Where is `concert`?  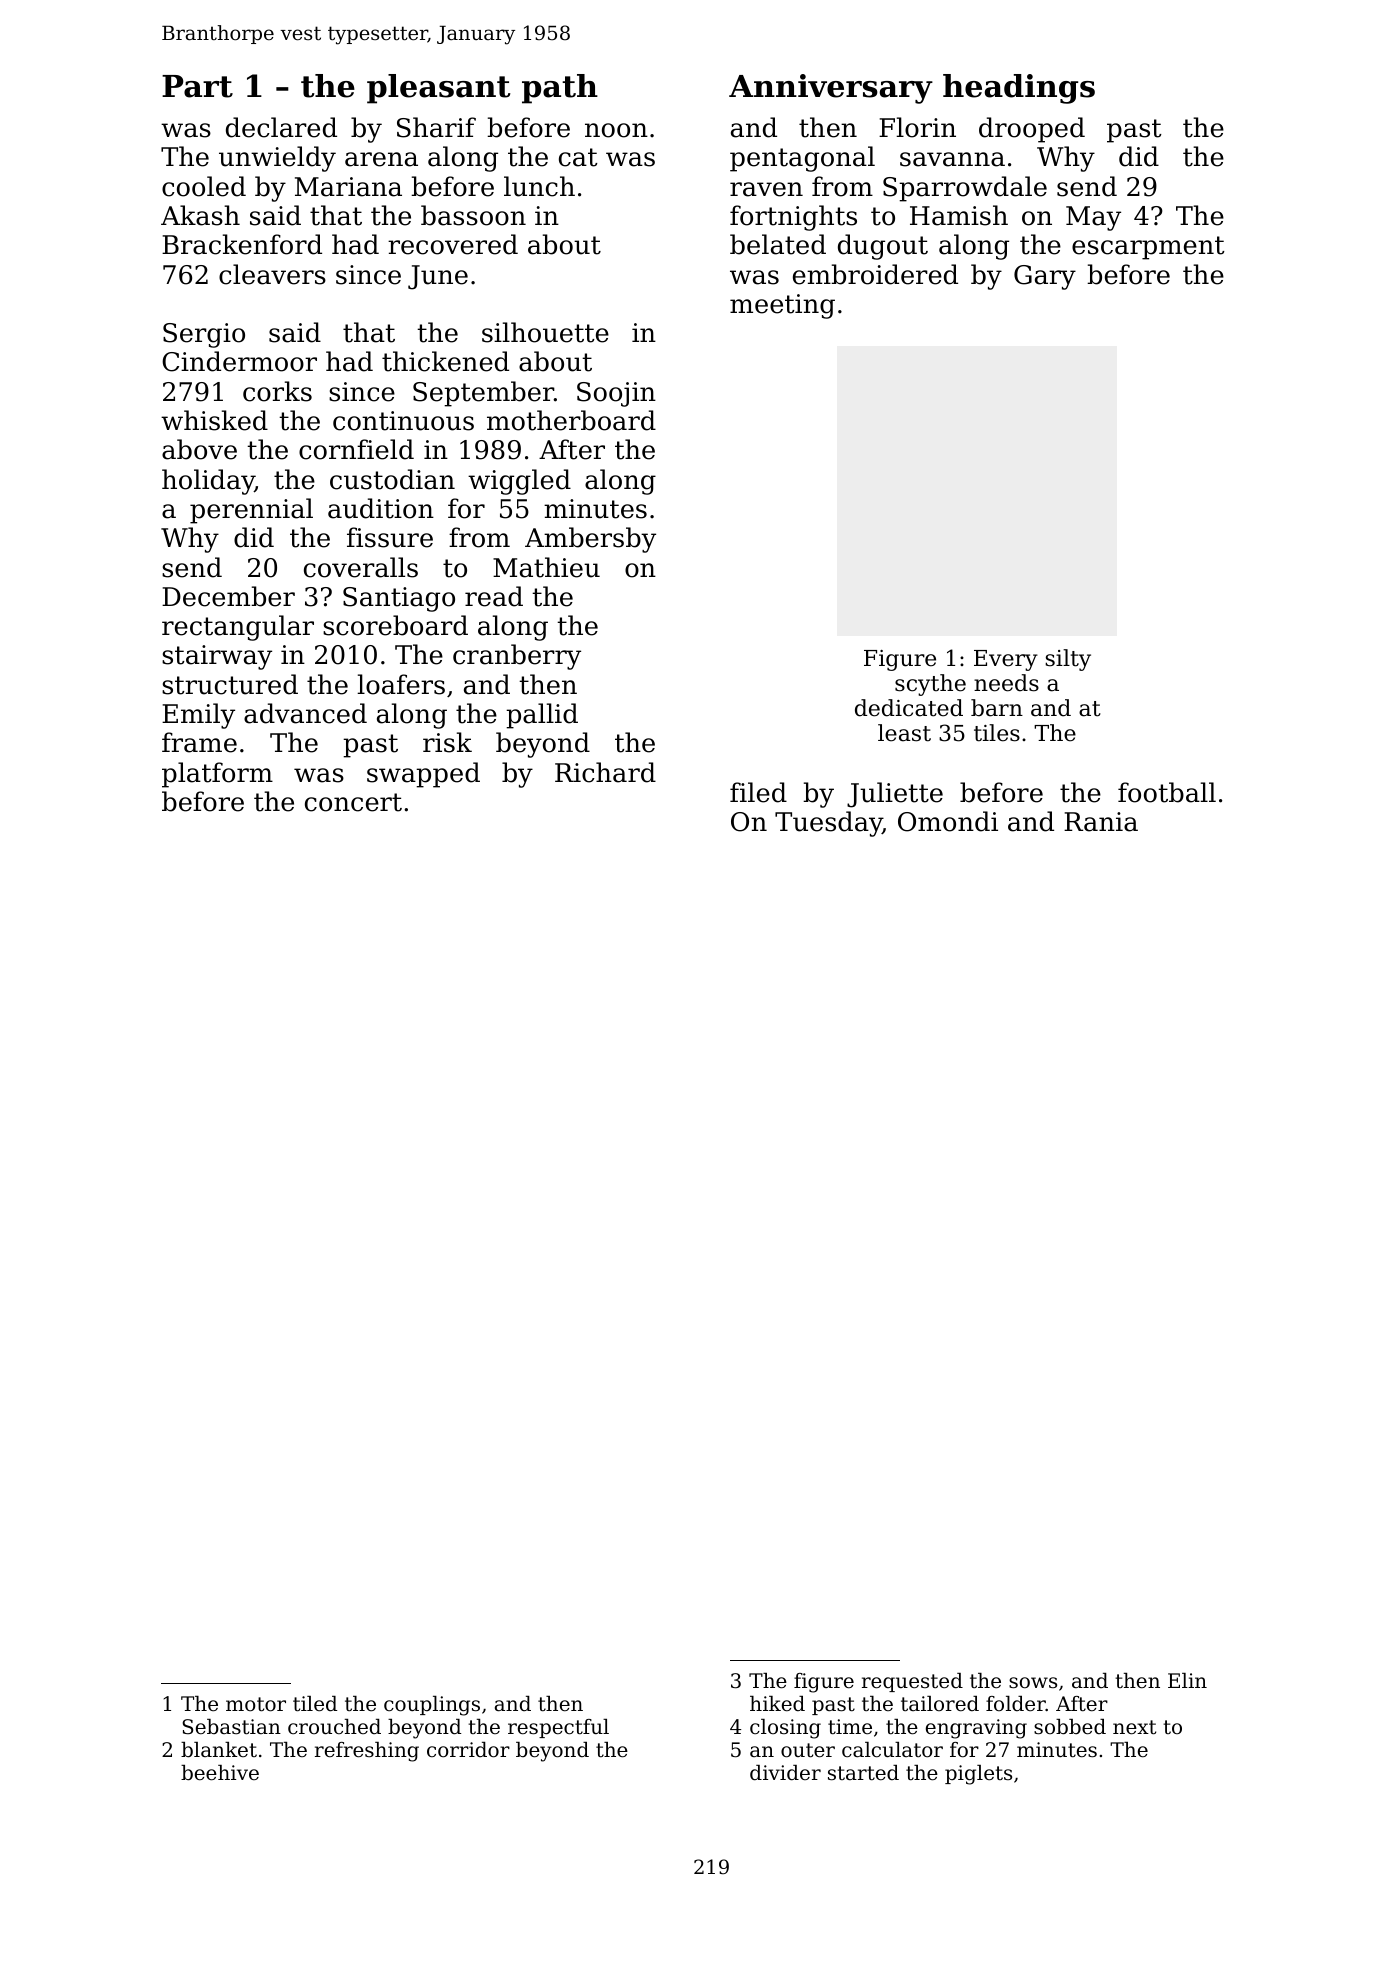
concert is located at coordinates (353, 802).
